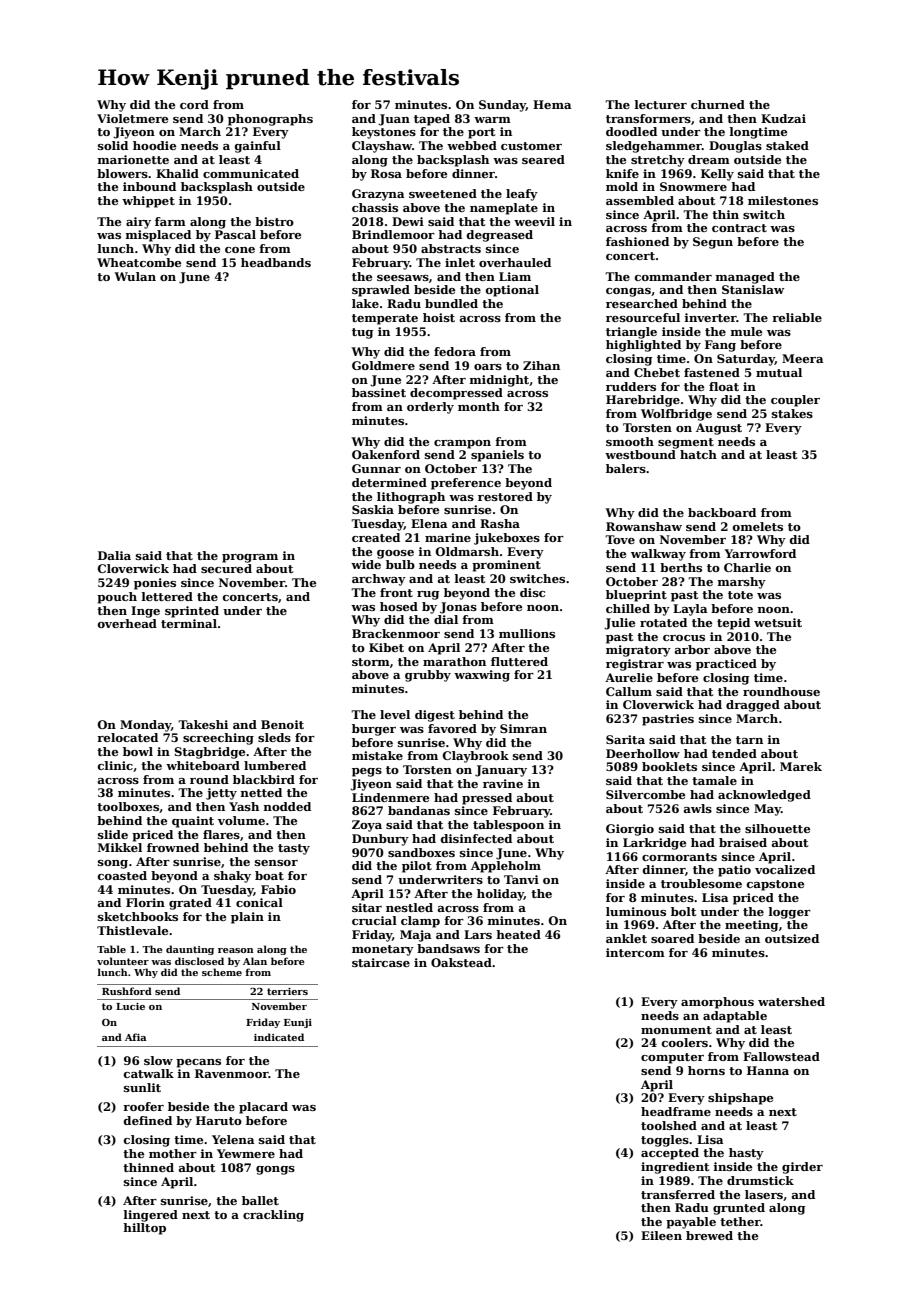  What do you see at coordinates (177, 173) in the screenshot?
I see `Khalid` at bounding box center [177, 173].
